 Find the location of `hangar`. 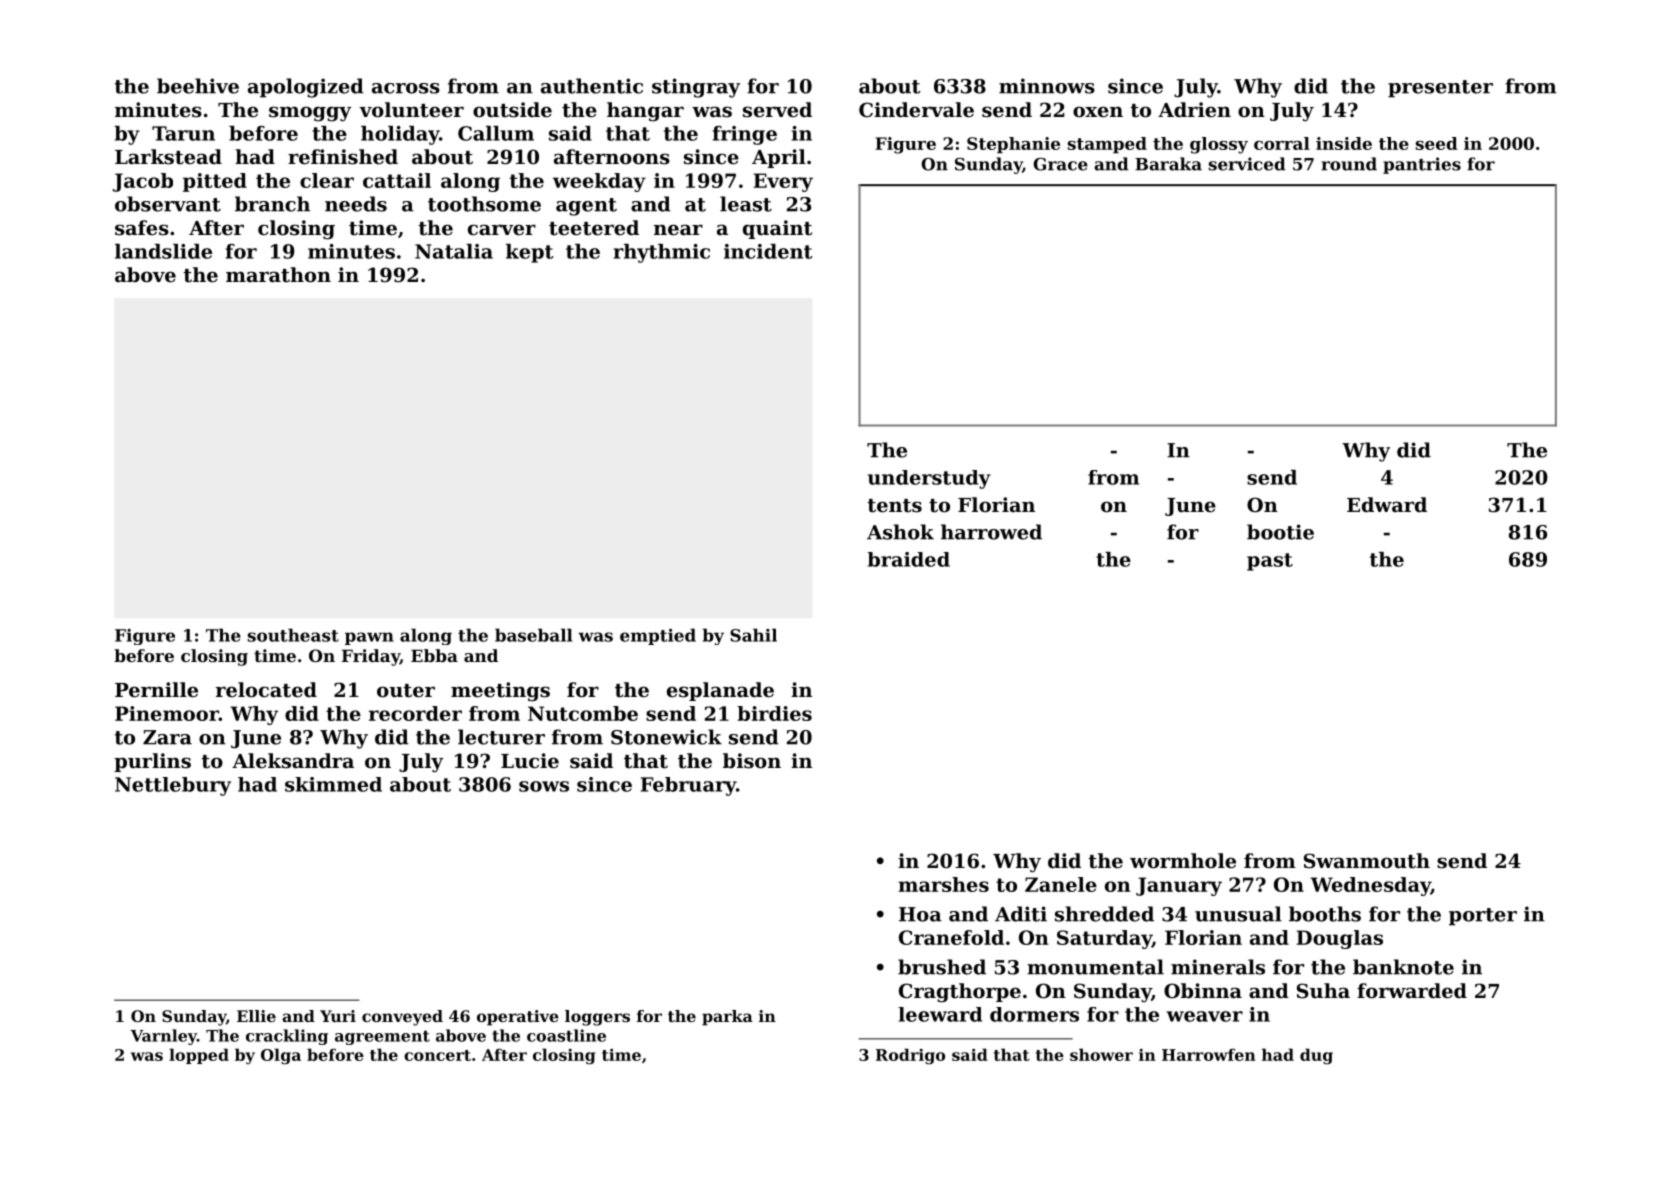

hangar is located at coordinates (645, 112).
